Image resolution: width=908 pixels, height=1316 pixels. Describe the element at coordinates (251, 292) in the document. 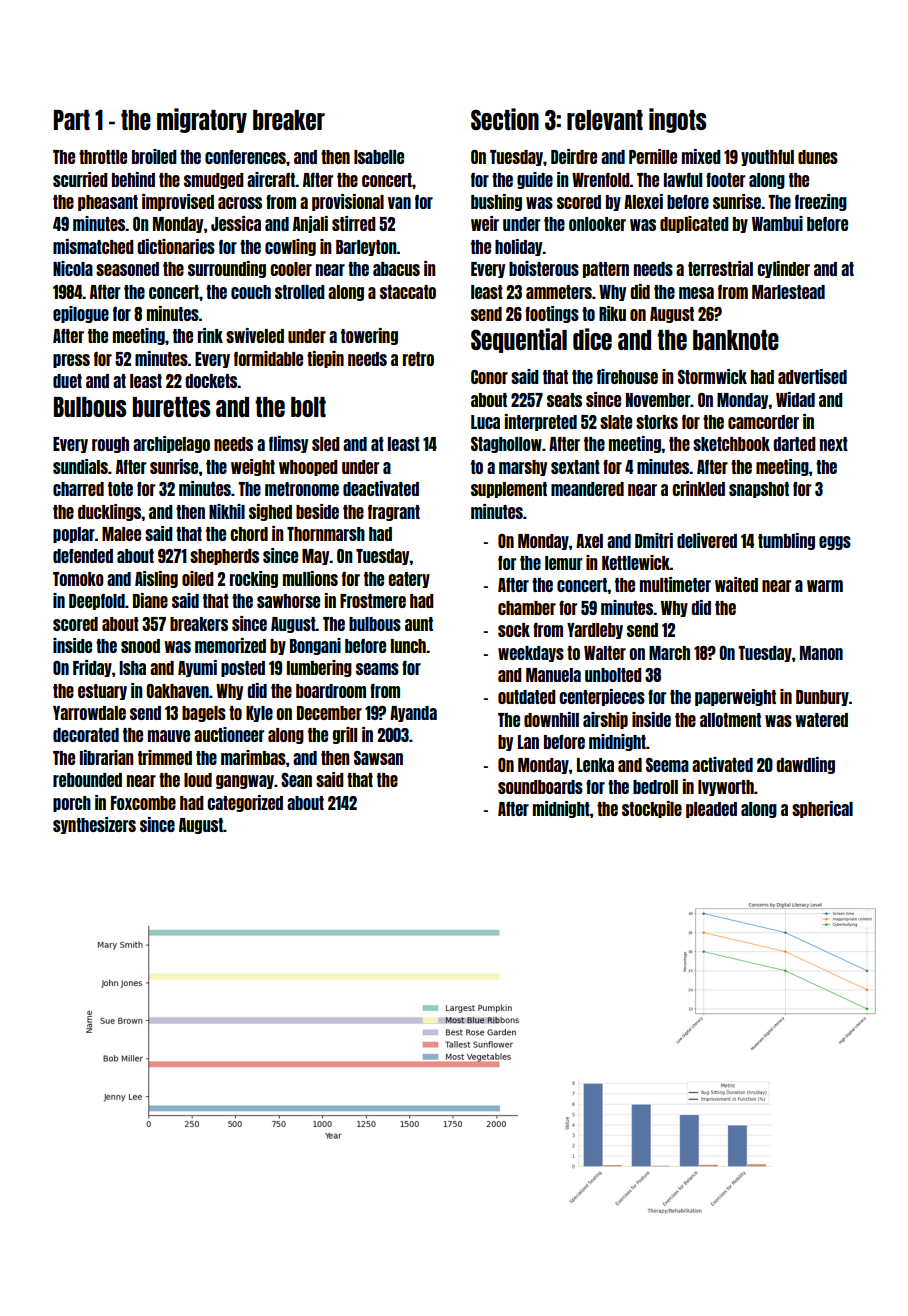

I see `couch` at that location.
